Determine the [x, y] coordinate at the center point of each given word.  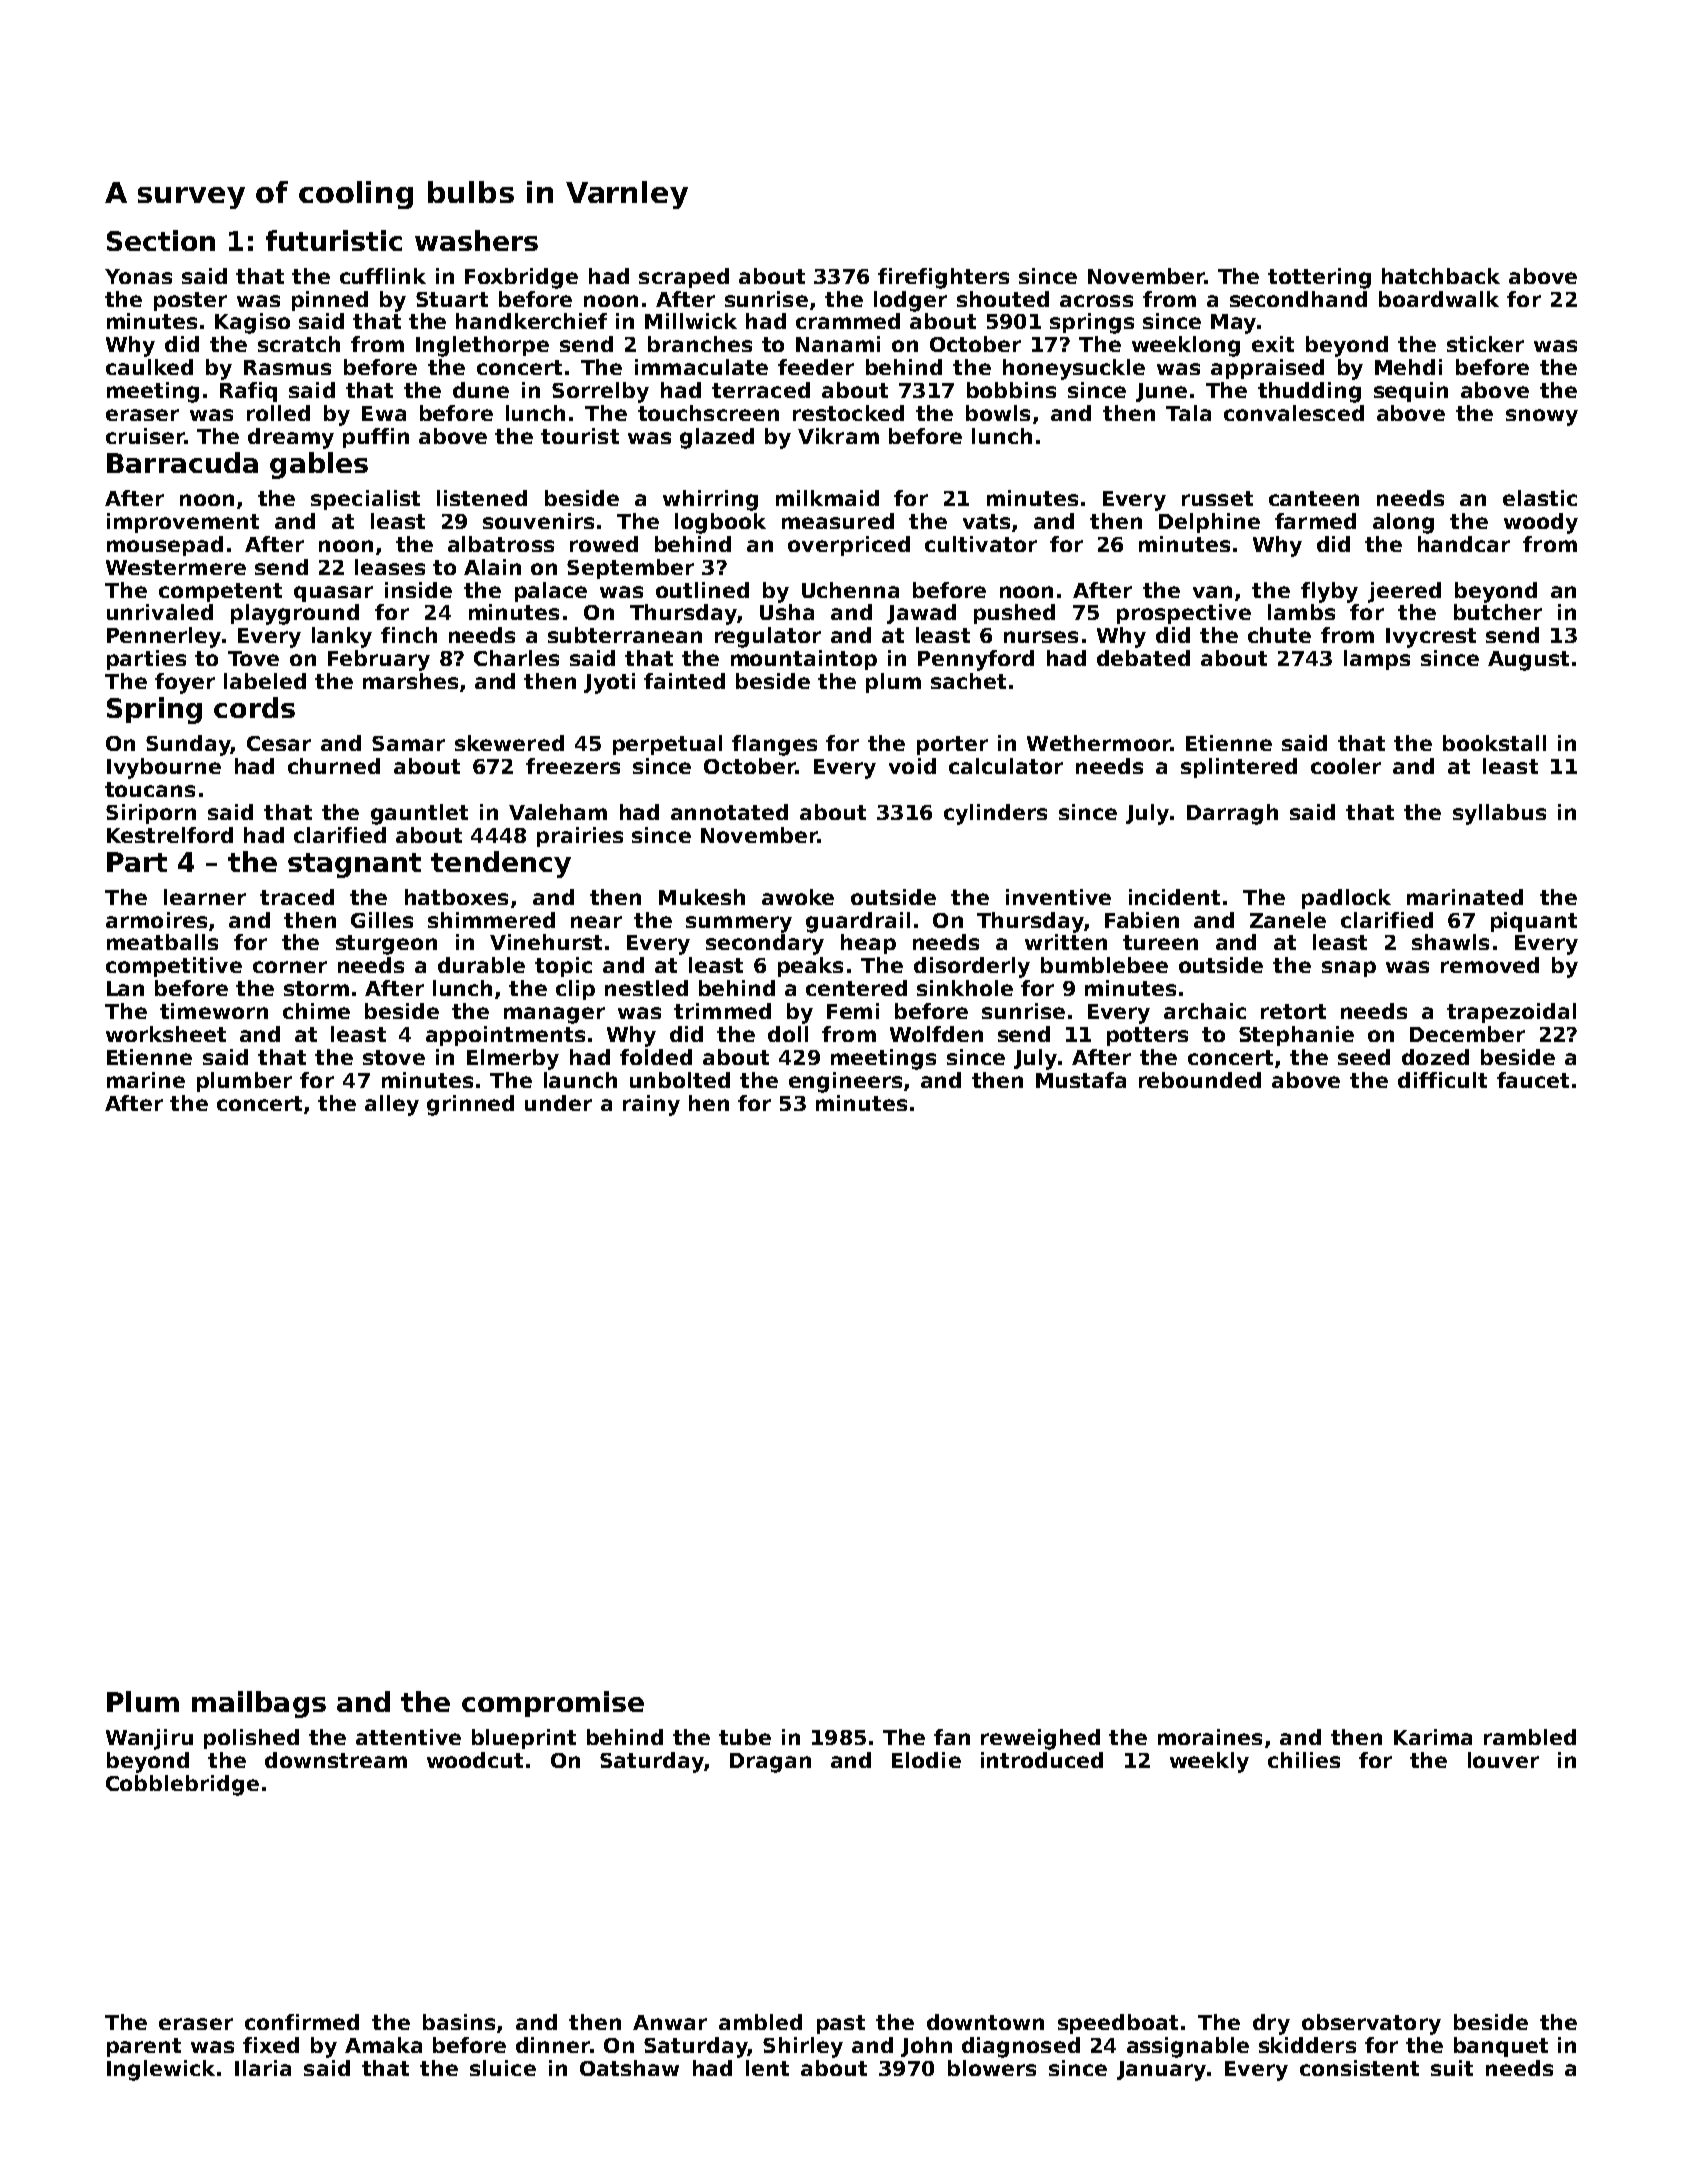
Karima [1433, 1737]
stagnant [354, 865]
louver [1503, 1760]
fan [952, 1737]
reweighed [1040, 1739]
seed [1364, 1057]
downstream [336, 1760]
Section [161, 240]
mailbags [259, 1704]
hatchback [1441, 276]
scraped [684, 278]
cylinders [995, 814]
